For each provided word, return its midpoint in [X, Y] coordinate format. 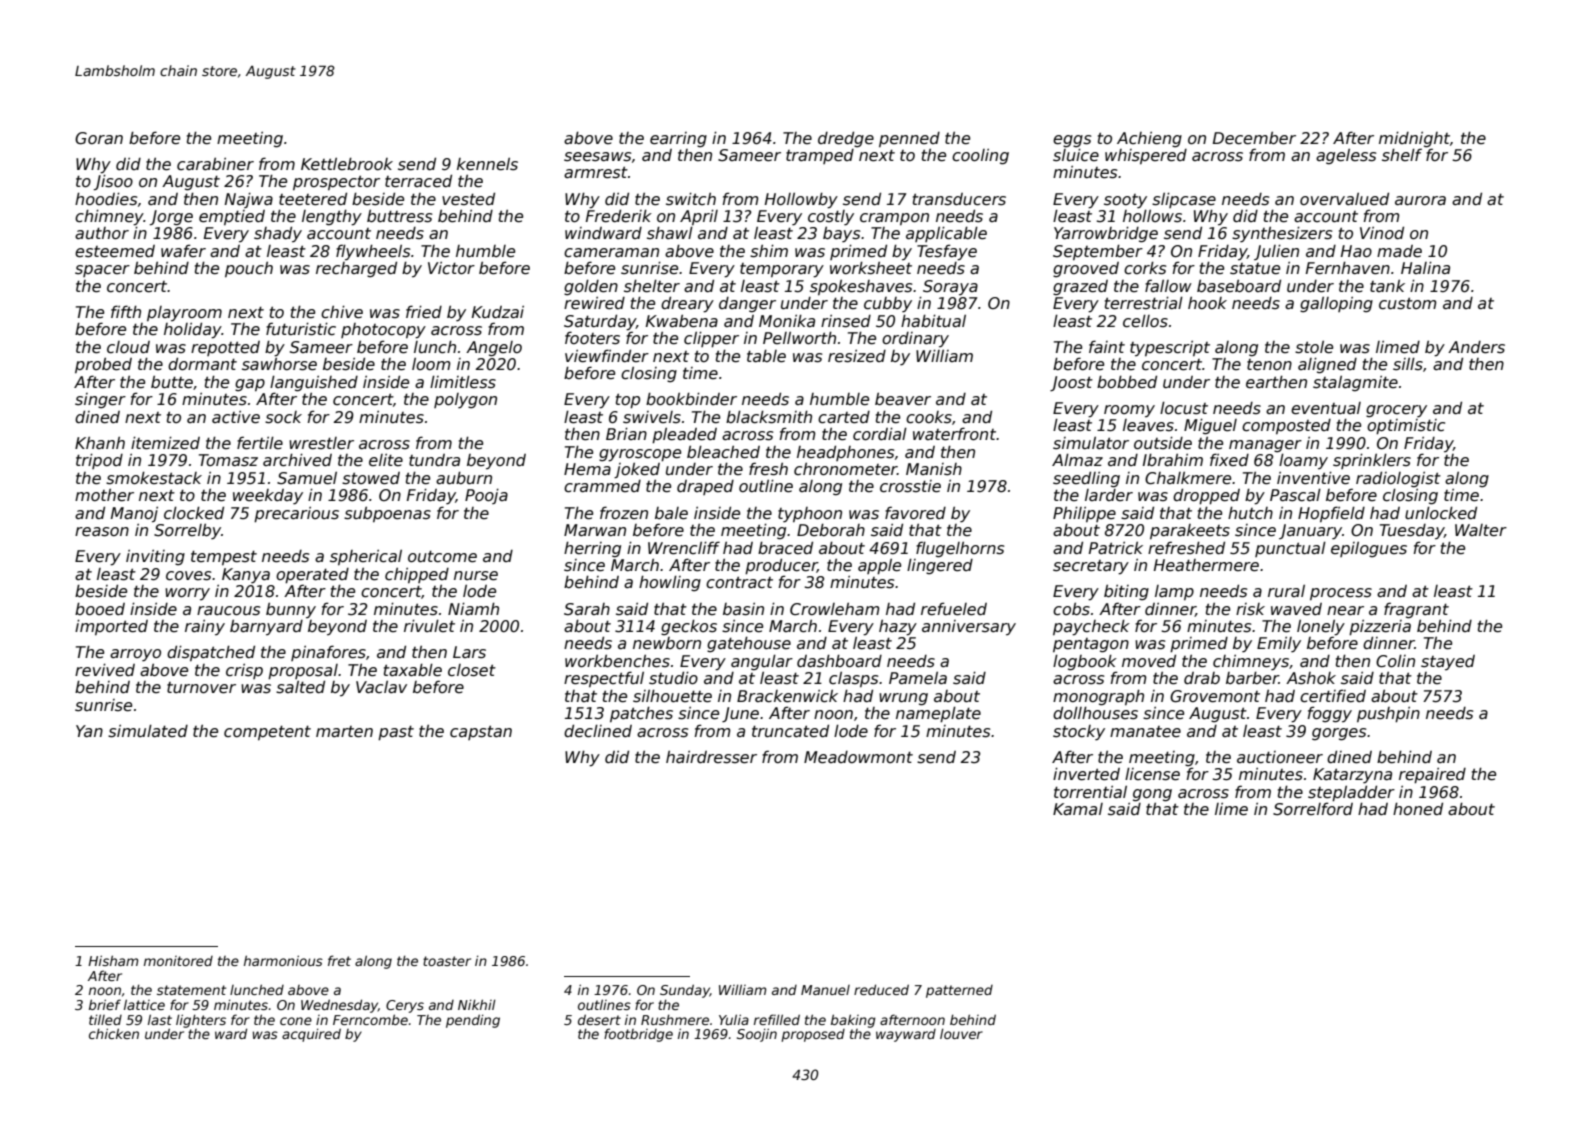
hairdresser [711, 757]
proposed [813, 1035]
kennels [487, 164]
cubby [888, 305]
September [1098, 252]
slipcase [1184, 200]
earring [678, 139]
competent [267, 732]
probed [103, 365]
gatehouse [749, 644]
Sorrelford [1313, 808]
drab [1202, 678]
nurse [476, 576]
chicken [114, 1033]
